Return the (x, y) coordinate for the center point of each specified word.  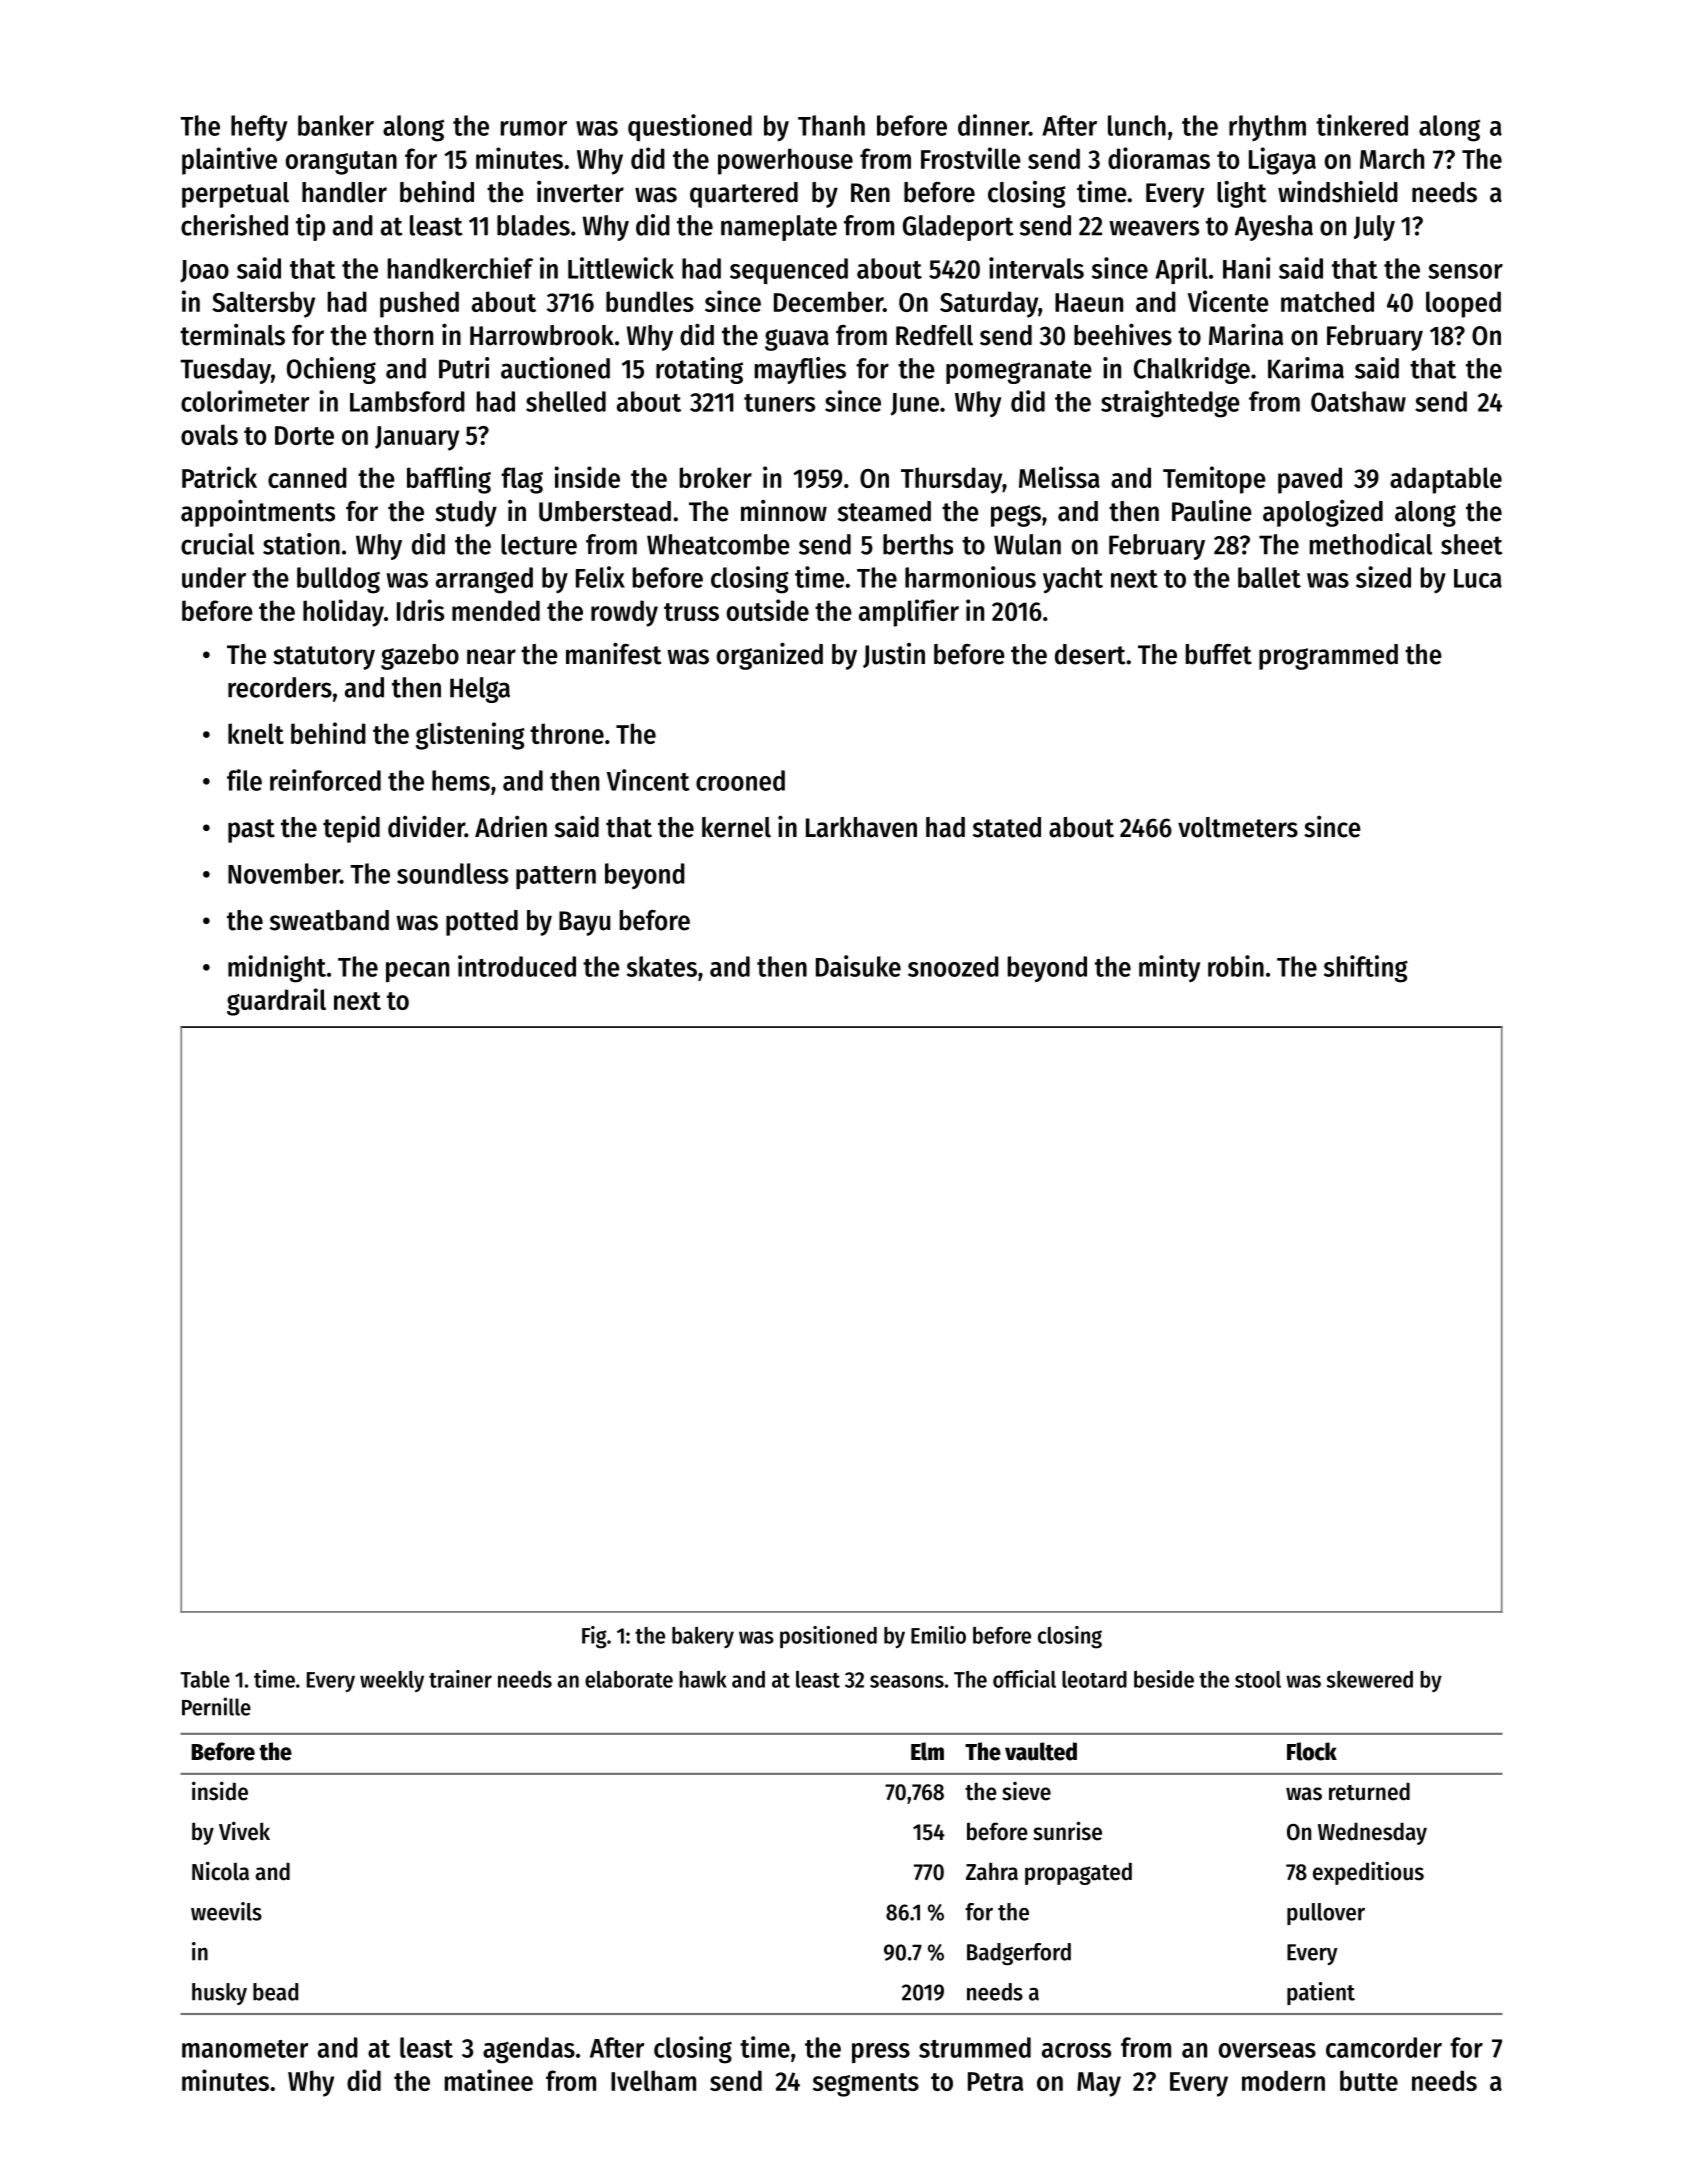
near (491, 657)
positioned (828, 1637)
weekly (392, 1681)
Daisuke (858, 966)
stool (1258, 1679)
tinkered (1362, 125)
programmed (1328, 657)
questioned (690, 128)
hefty (259, 128)
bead (275, 1992)
